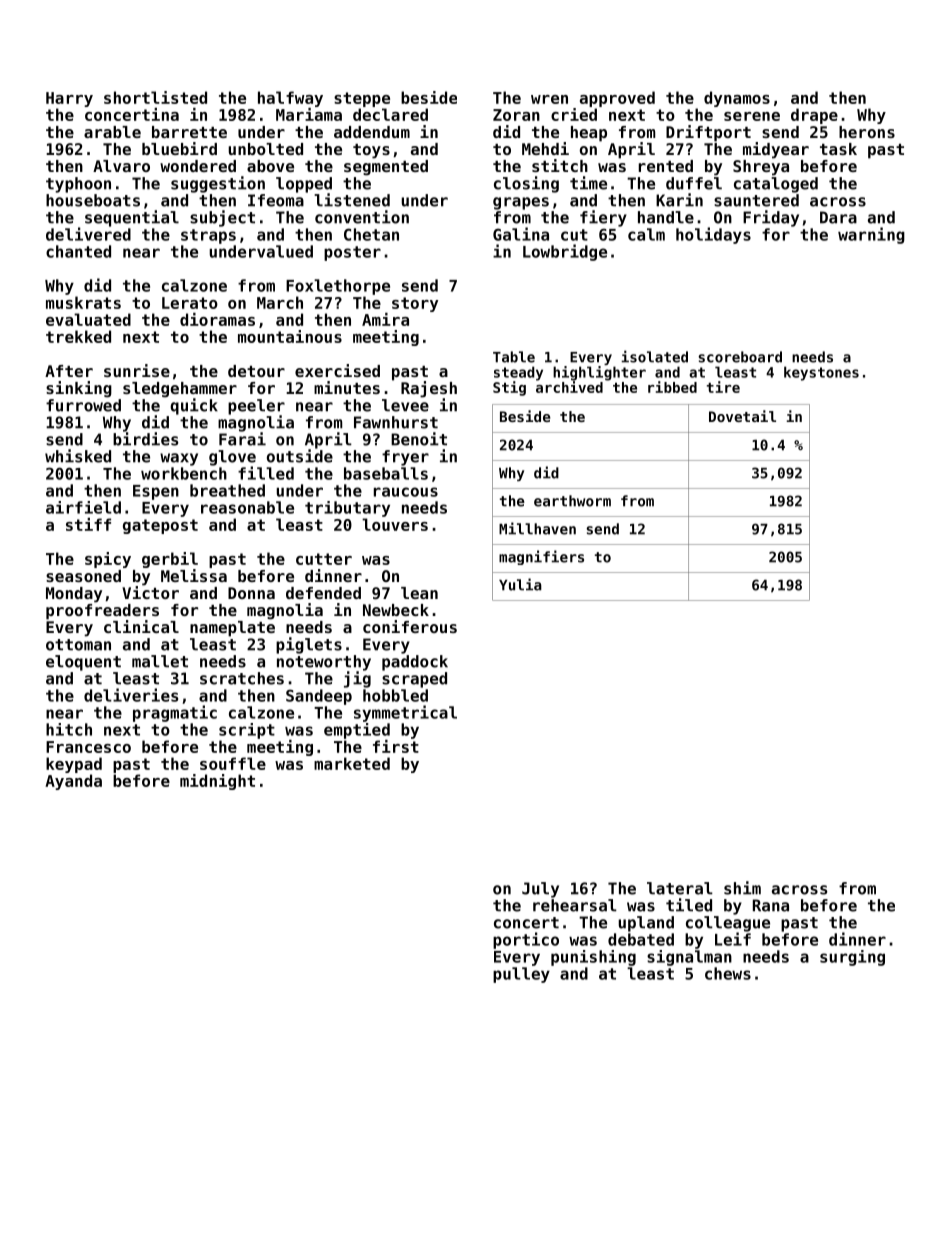 This screenshot has width=952, height=1233. I want to click on breathed, so click(227, 490).
